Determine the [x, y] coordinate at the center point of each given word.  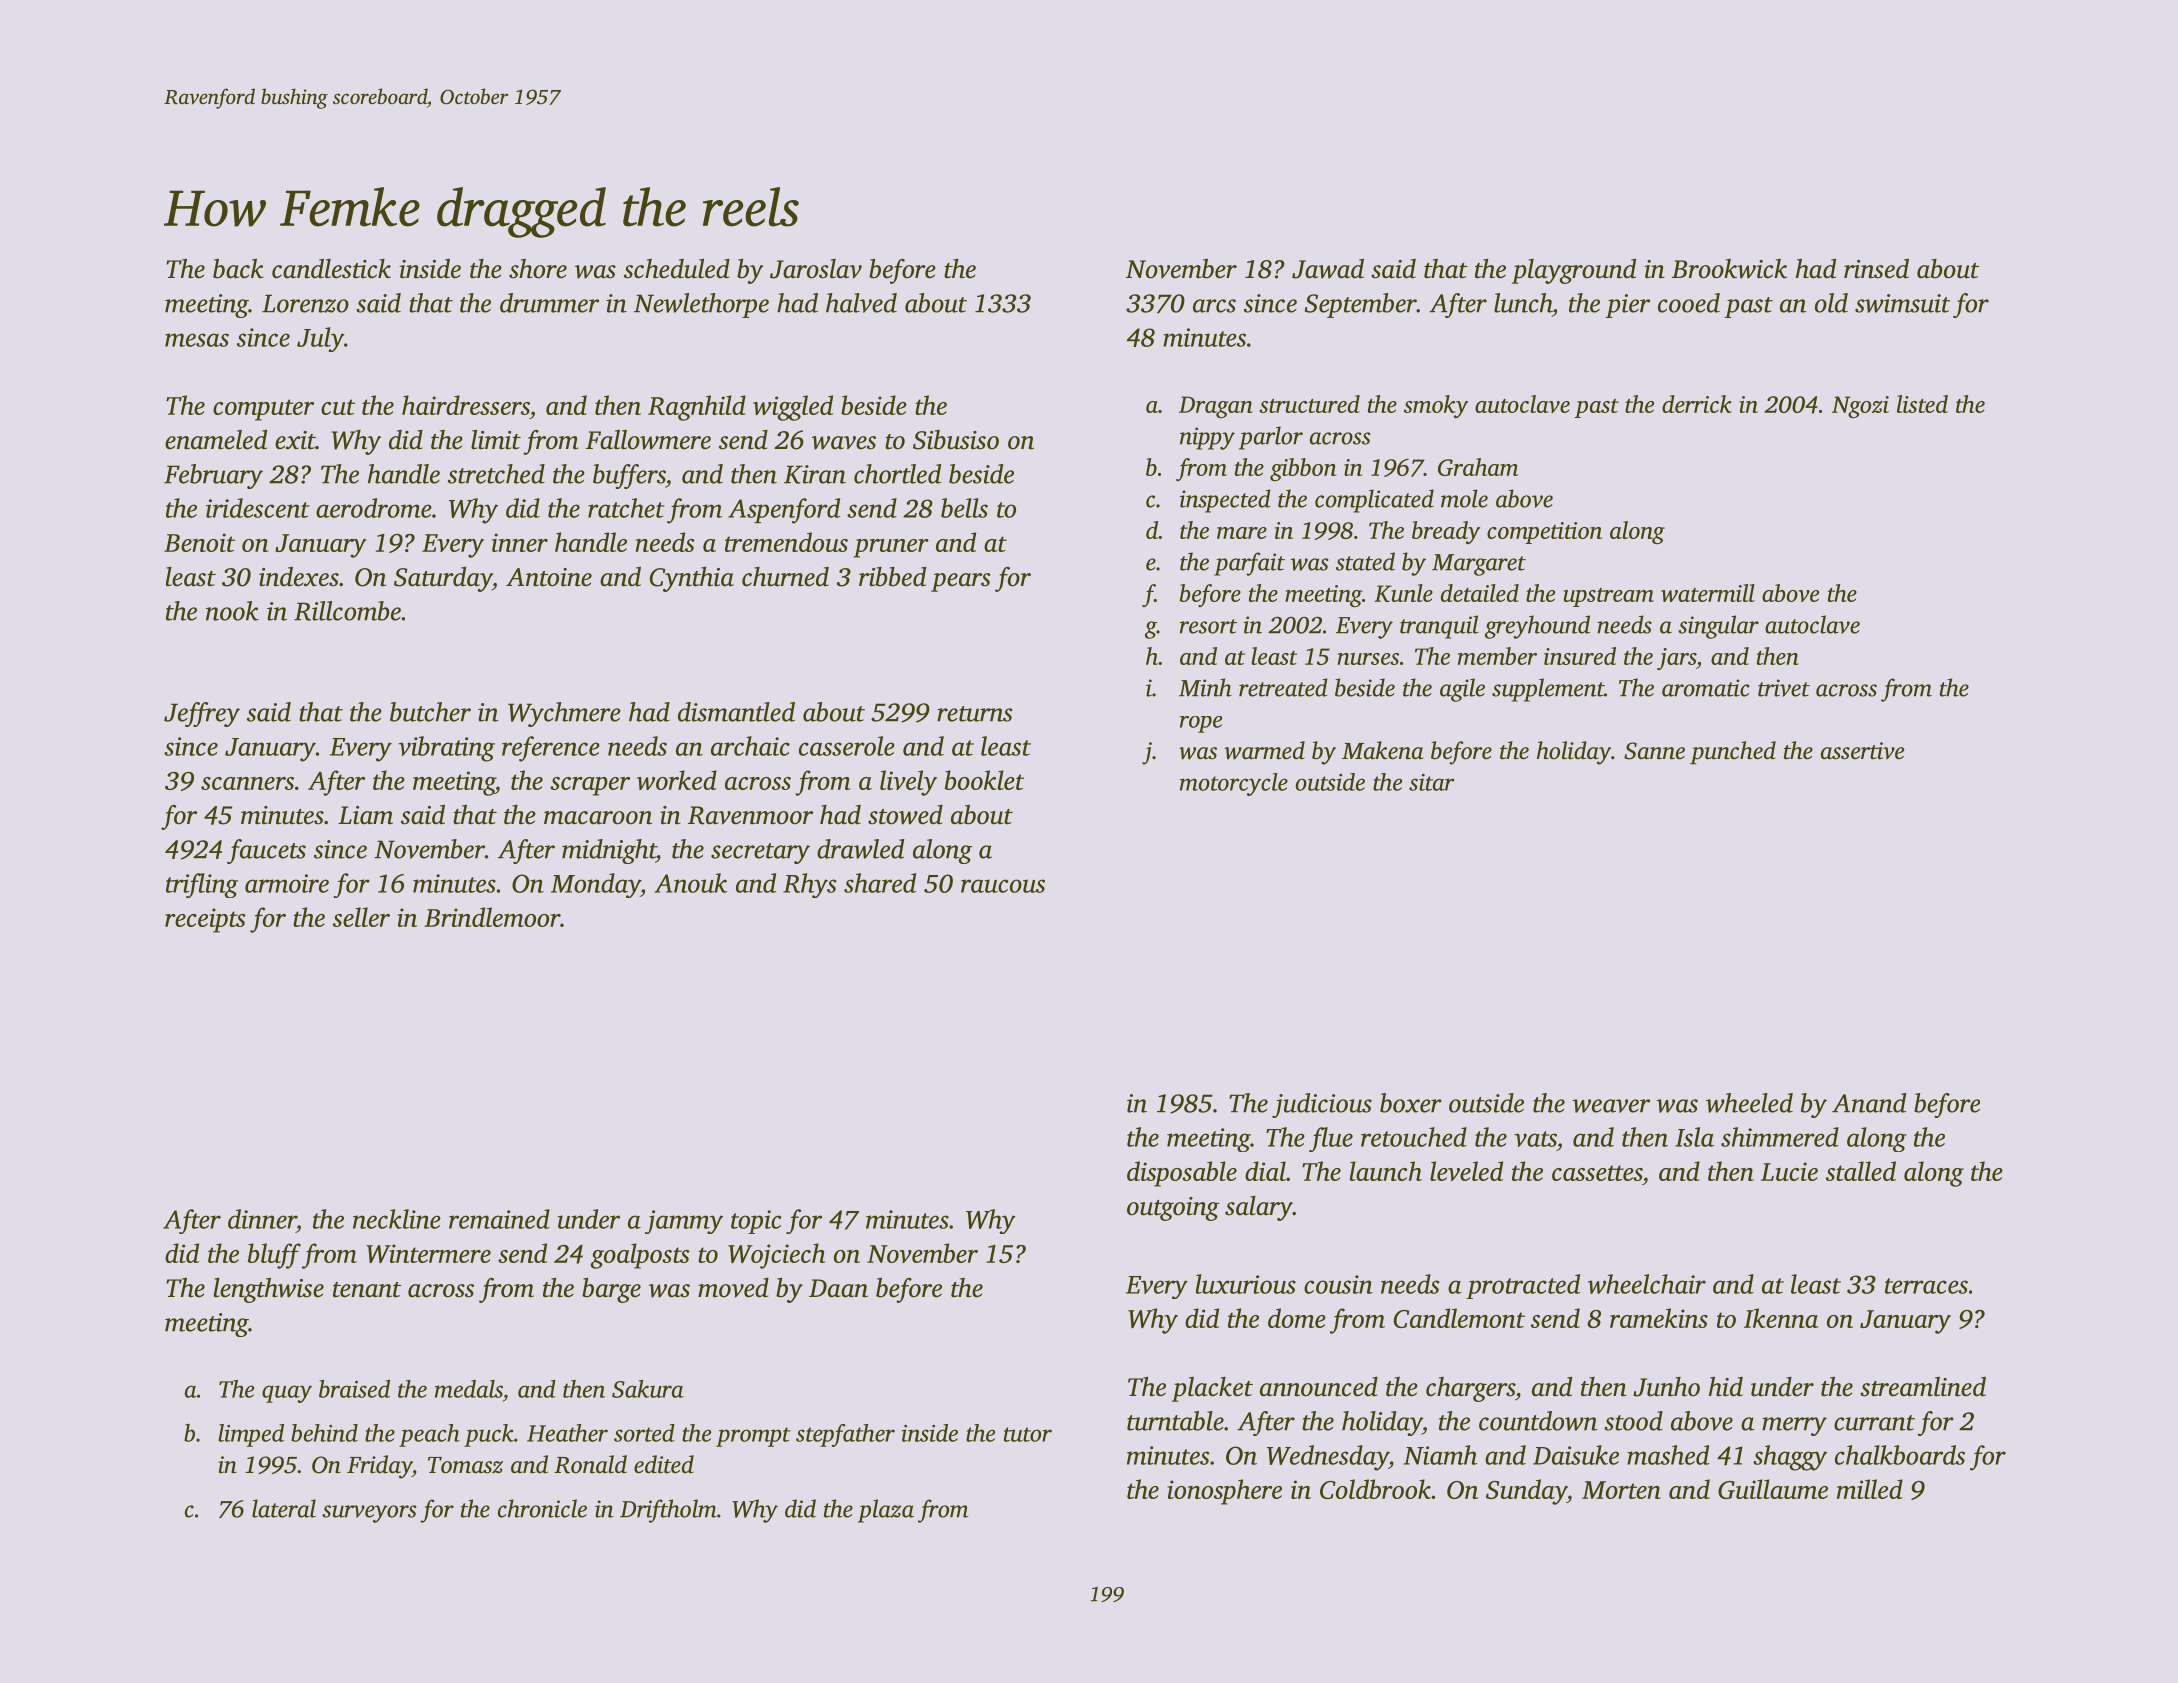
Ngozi [1860, 407]
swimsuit [1902, 303]
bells [964, 508]
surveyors [369, 1514]
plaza [886, 1511]
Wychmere [564, 714]
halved [861, 303]
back [238, 268]
